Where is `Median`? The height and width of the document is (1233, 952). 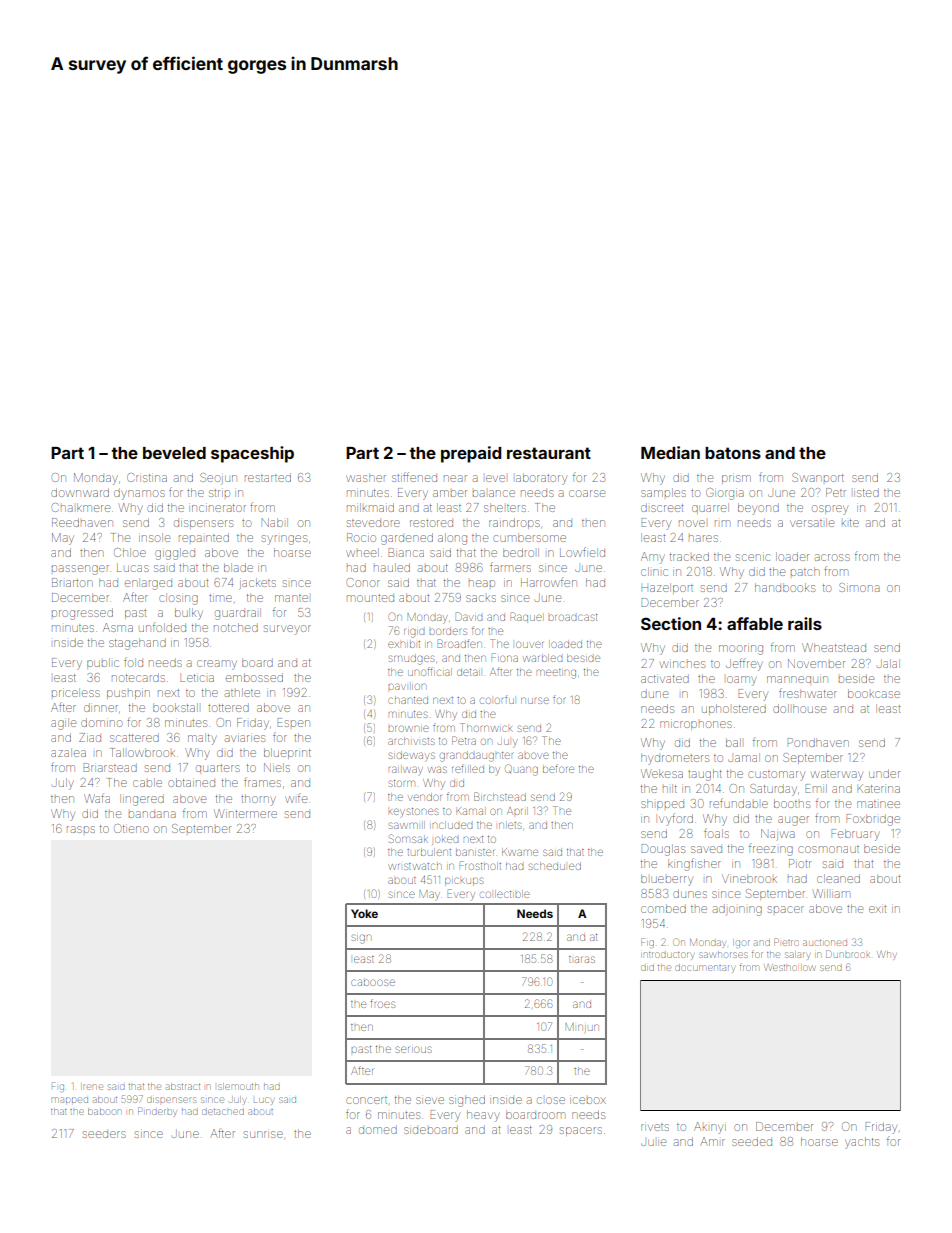
Median is located at coordinates (670, 452).
